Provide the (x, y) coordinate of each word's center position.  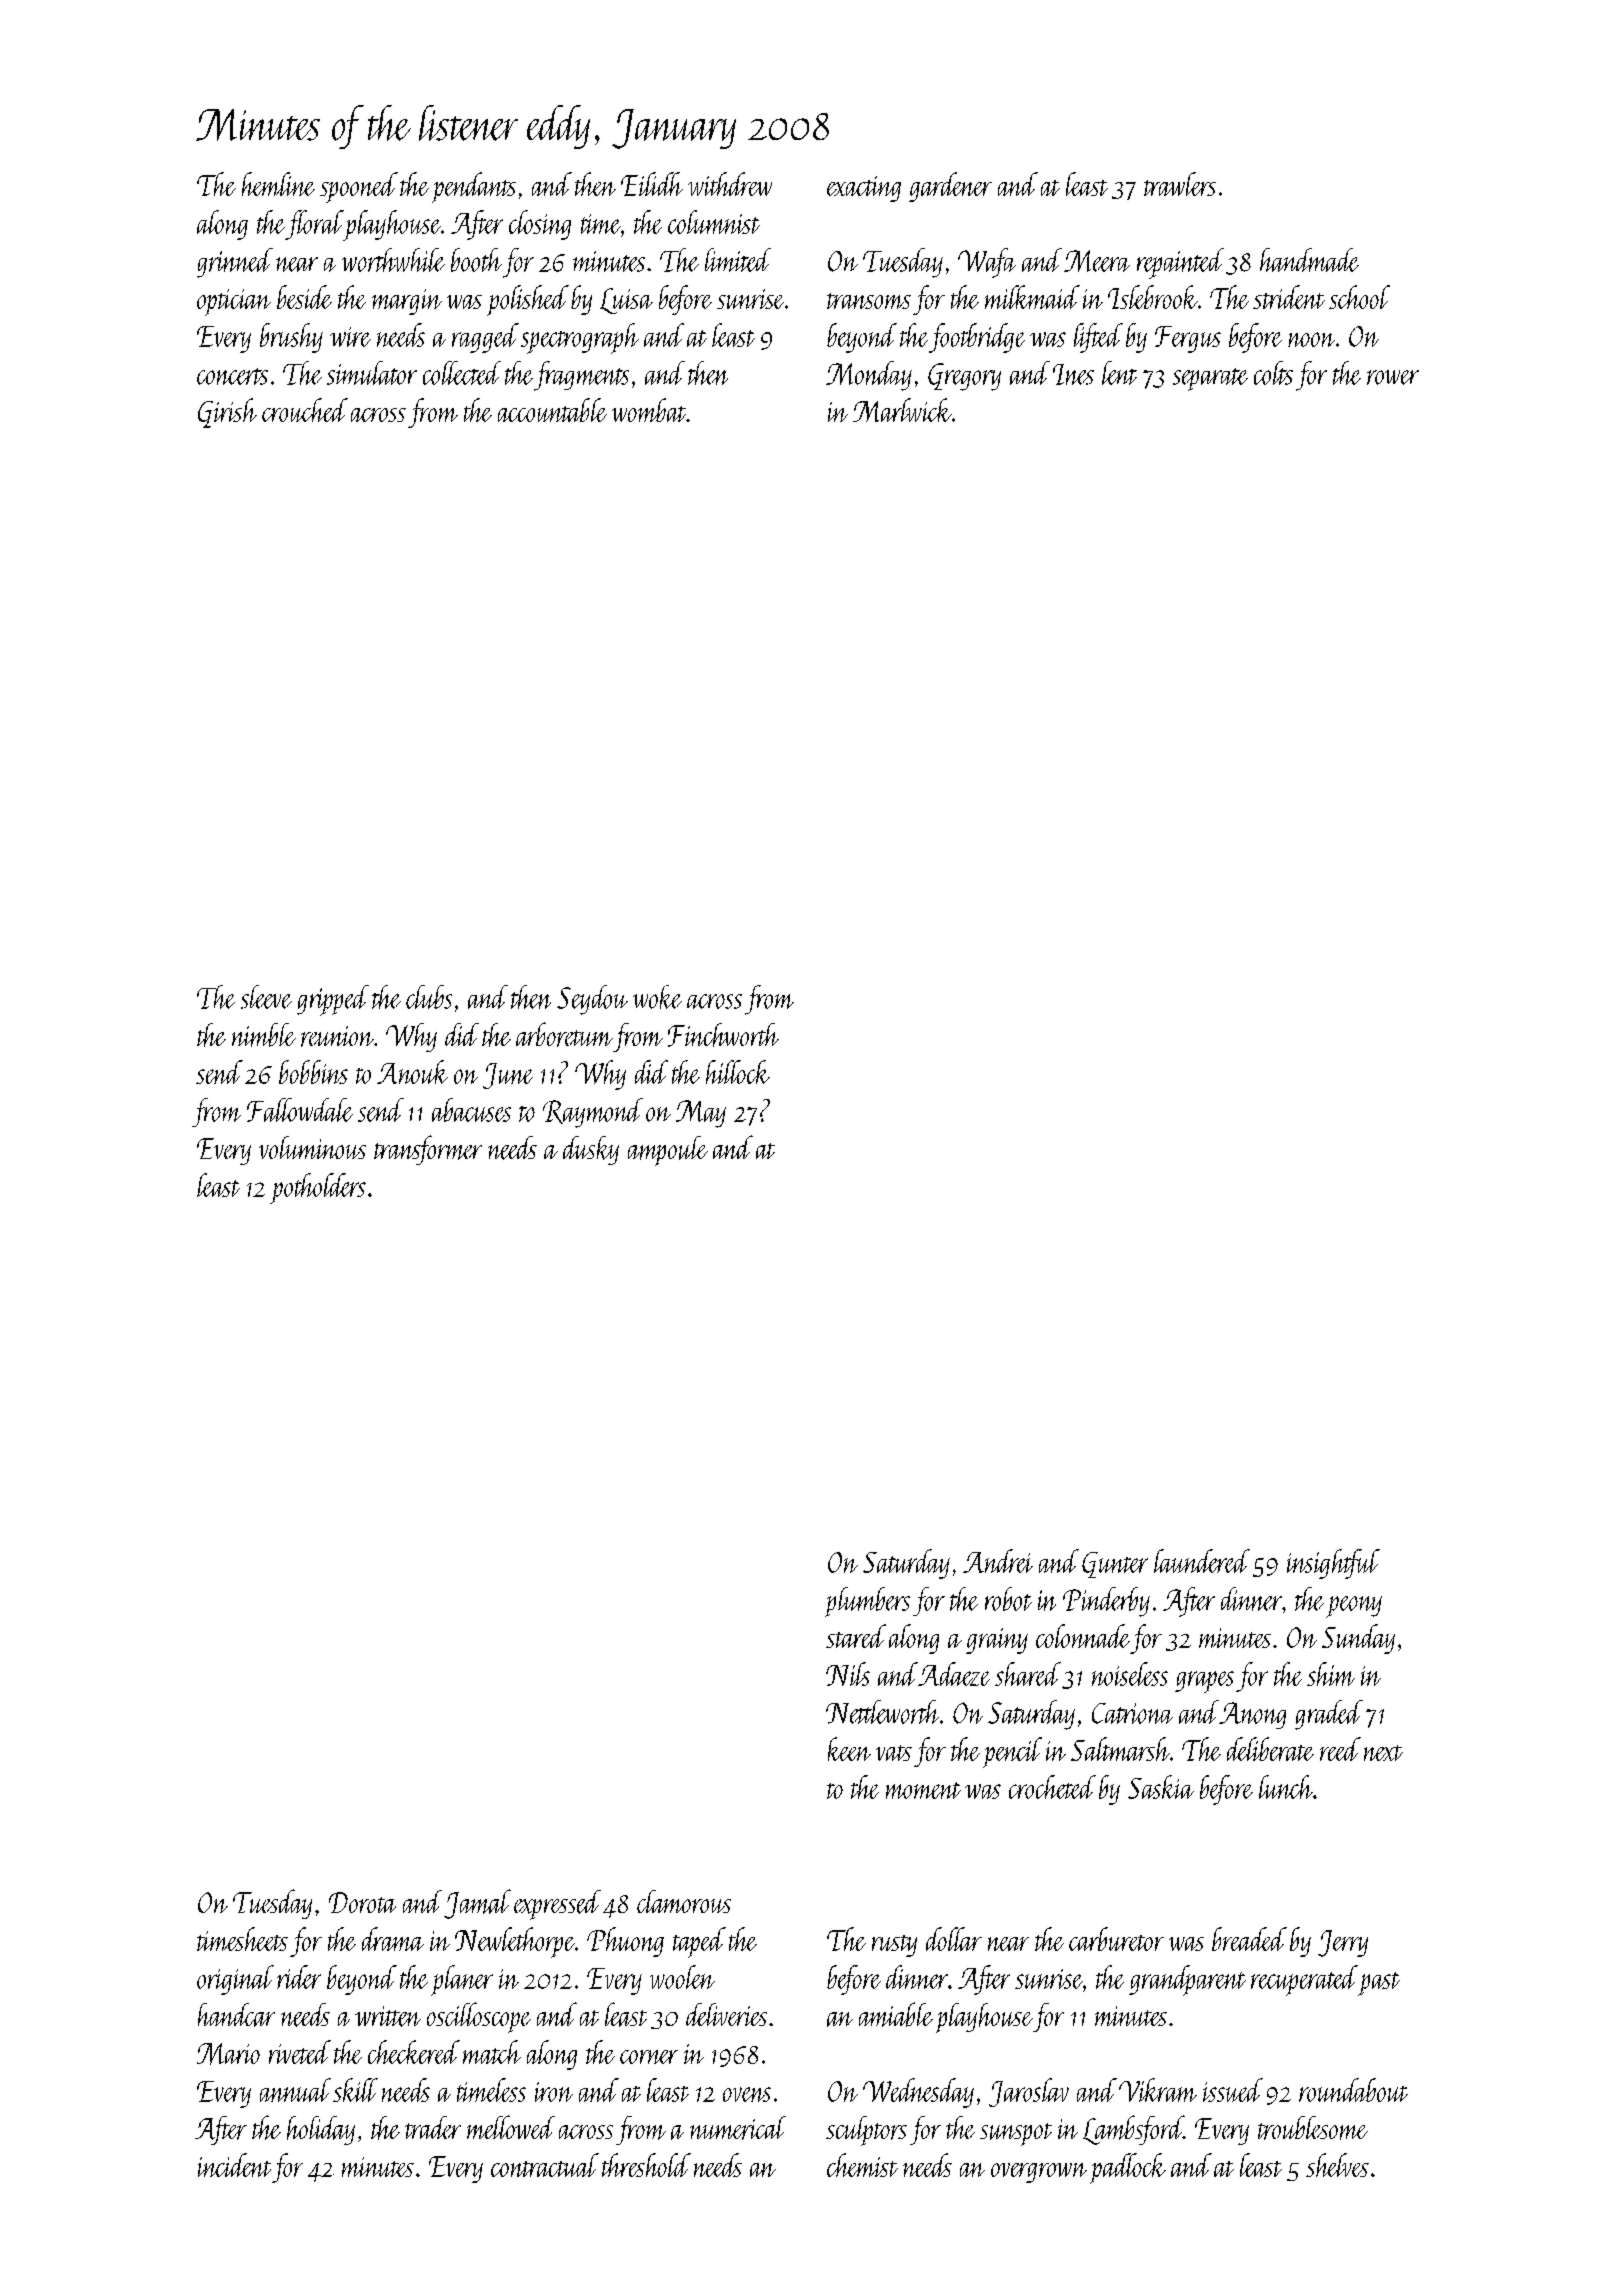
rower (1393, 377)
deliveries (726, 2014)
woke (657, 997)
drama (393, 1939)
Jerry (1343, 1943)
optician (234, 302)
